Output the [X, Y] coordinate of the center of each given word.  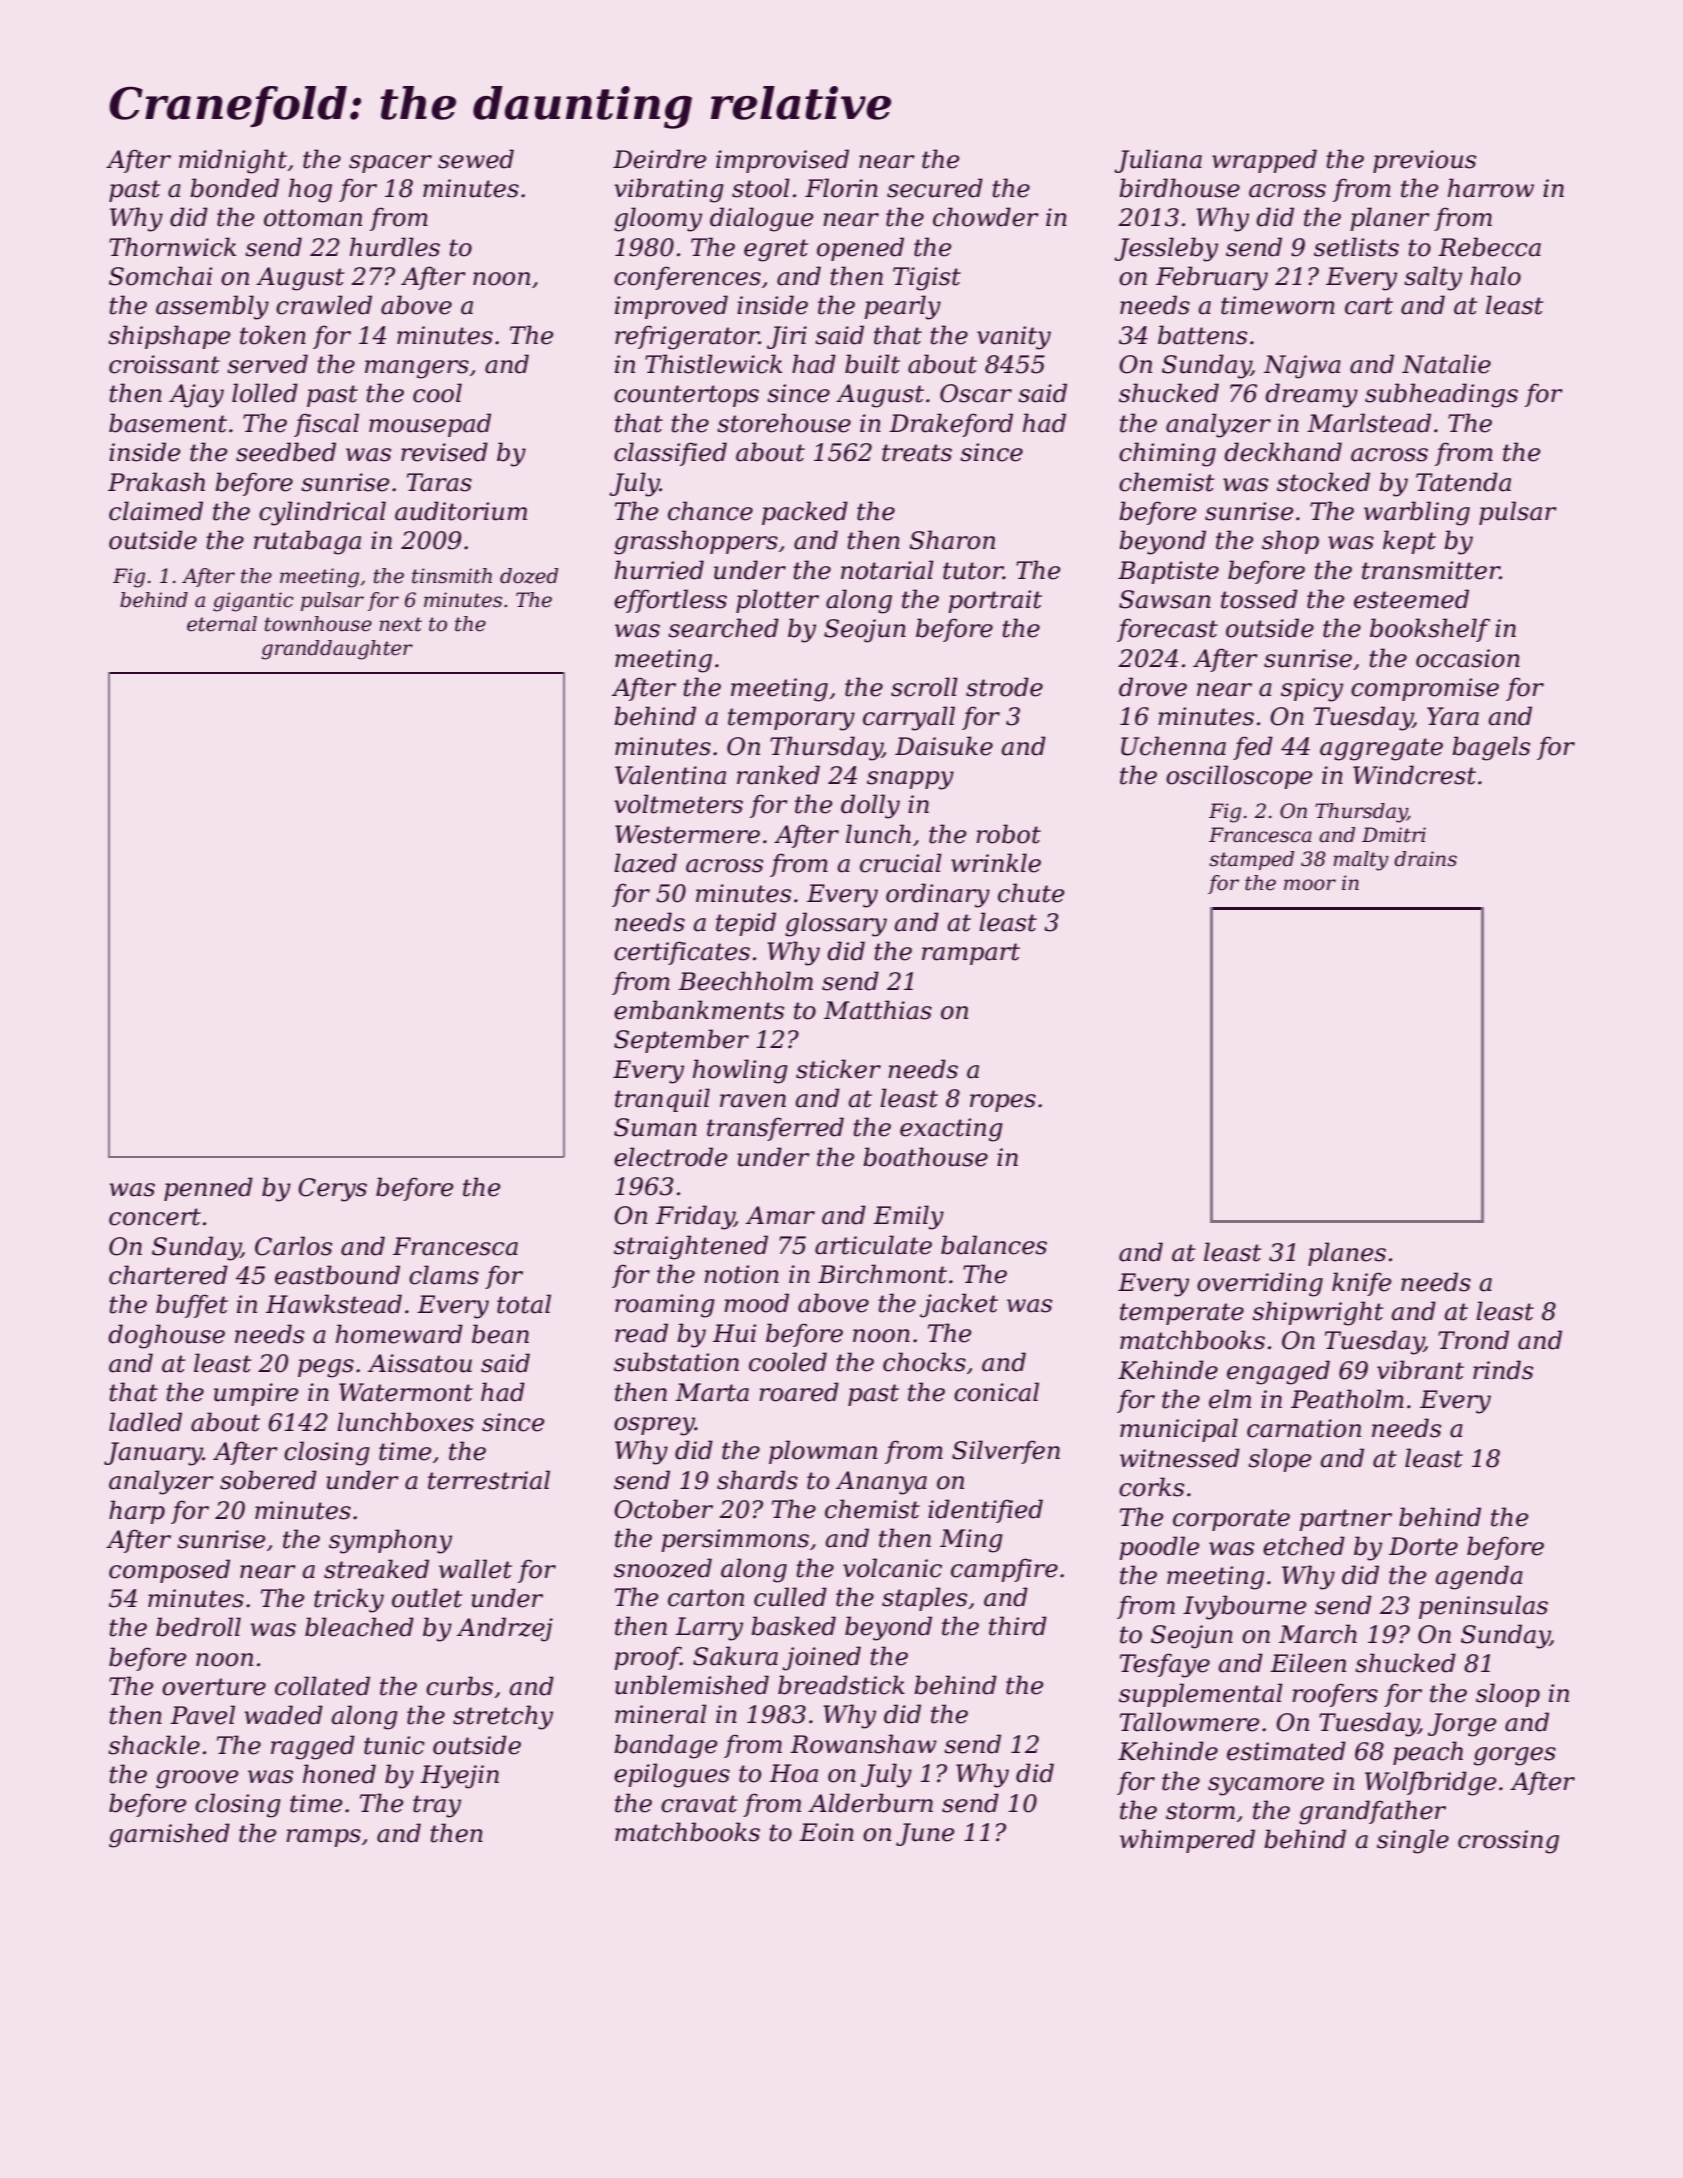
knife [1361, 1284]
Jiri [787, 337]
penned [208, 1189]
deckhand [1283, 452]
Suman [655, 1127]
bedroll [198, 1627]
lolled [265, 393]
